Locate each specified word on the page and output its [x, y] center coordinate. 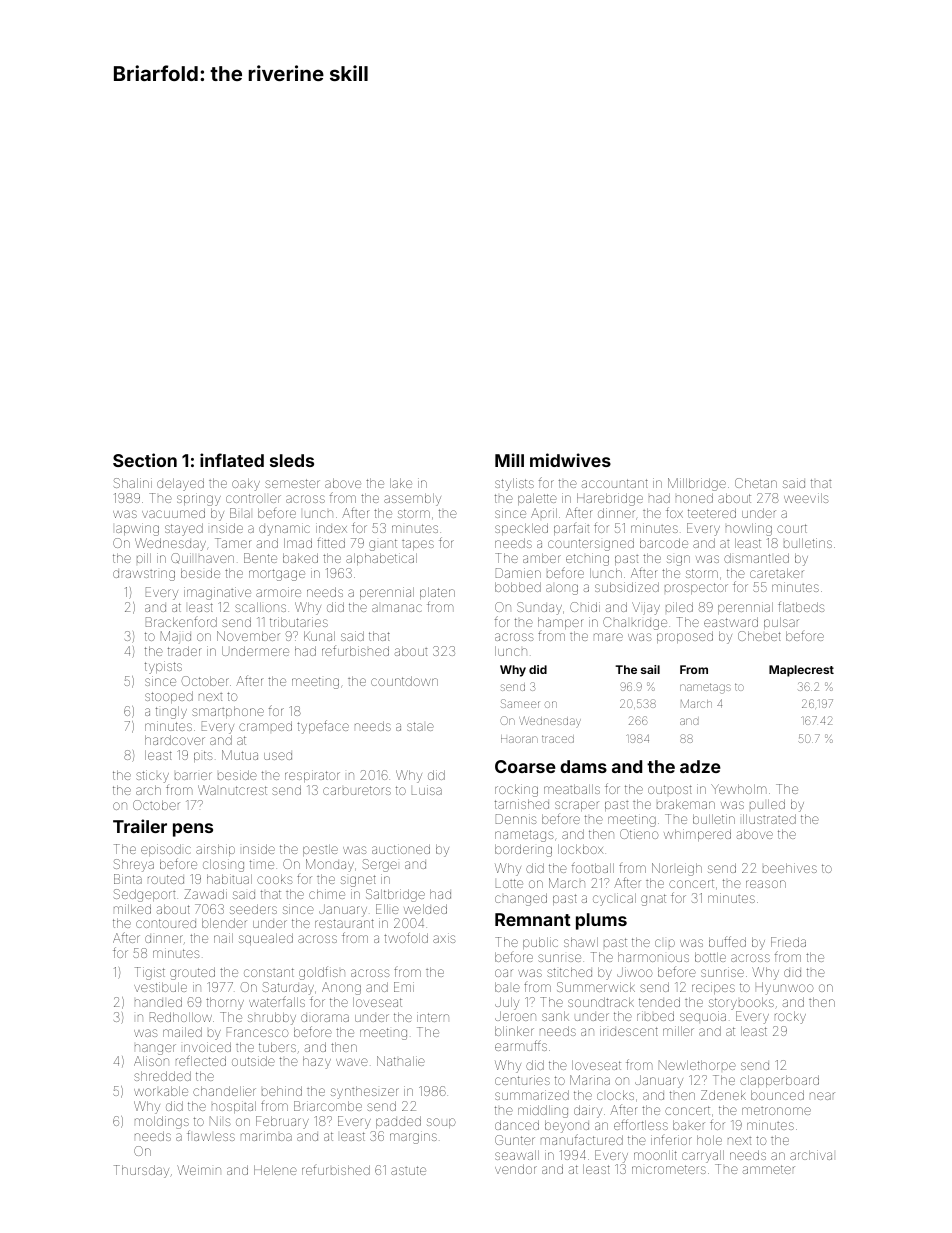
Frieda [788, 942]
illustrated [769, 819]
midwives [570, 460]
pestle [320, 850]
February [282, 1122]
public [540, 943]
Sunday [539, 608]
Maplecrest [801, 671]
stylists [514, 484]
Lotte [509, 883]
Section [145, 460]
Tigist [150, 973]
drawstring [144, 575]
